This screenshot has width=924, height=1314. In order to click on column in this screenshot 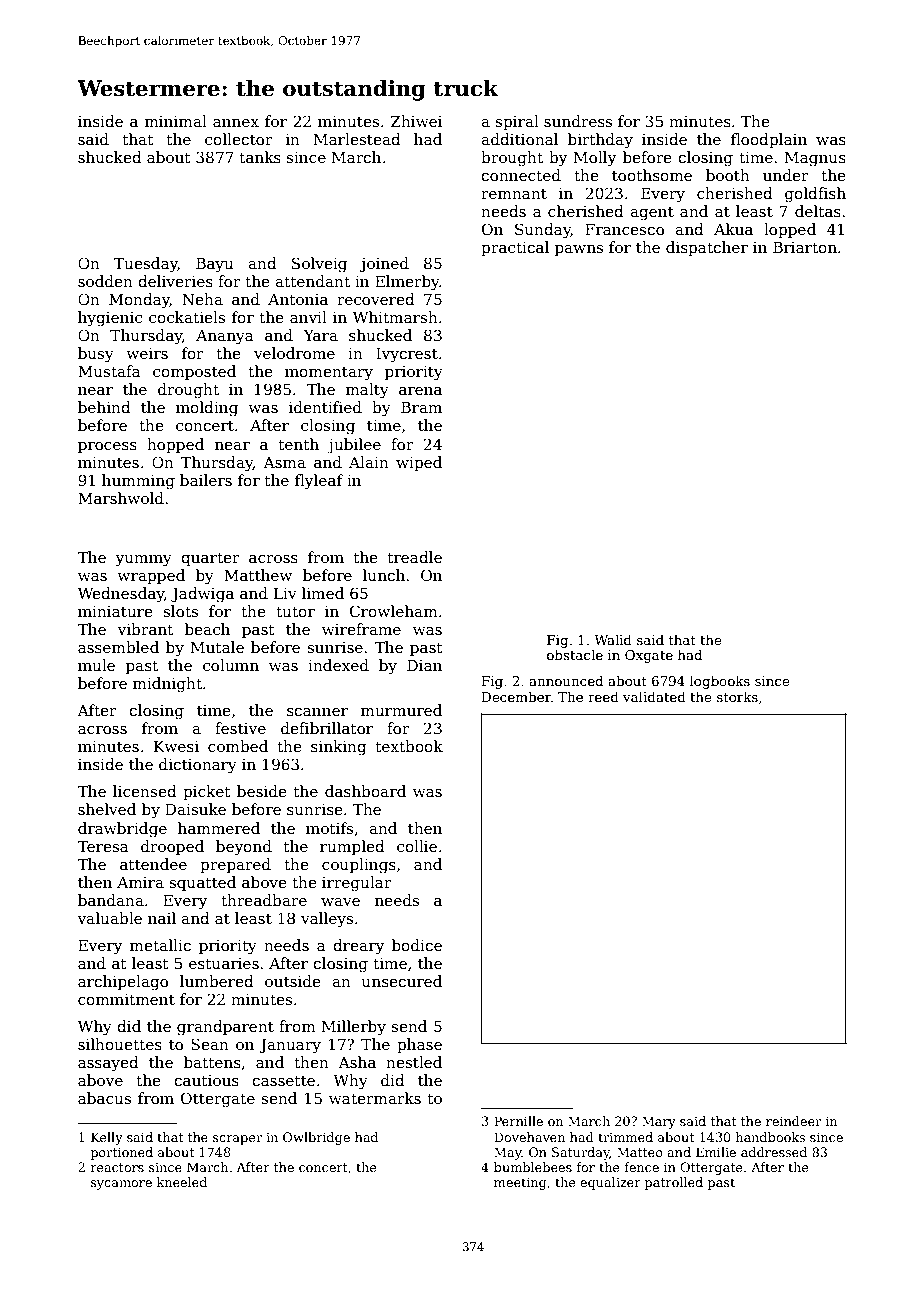, I will do `click(231, 665)`.
